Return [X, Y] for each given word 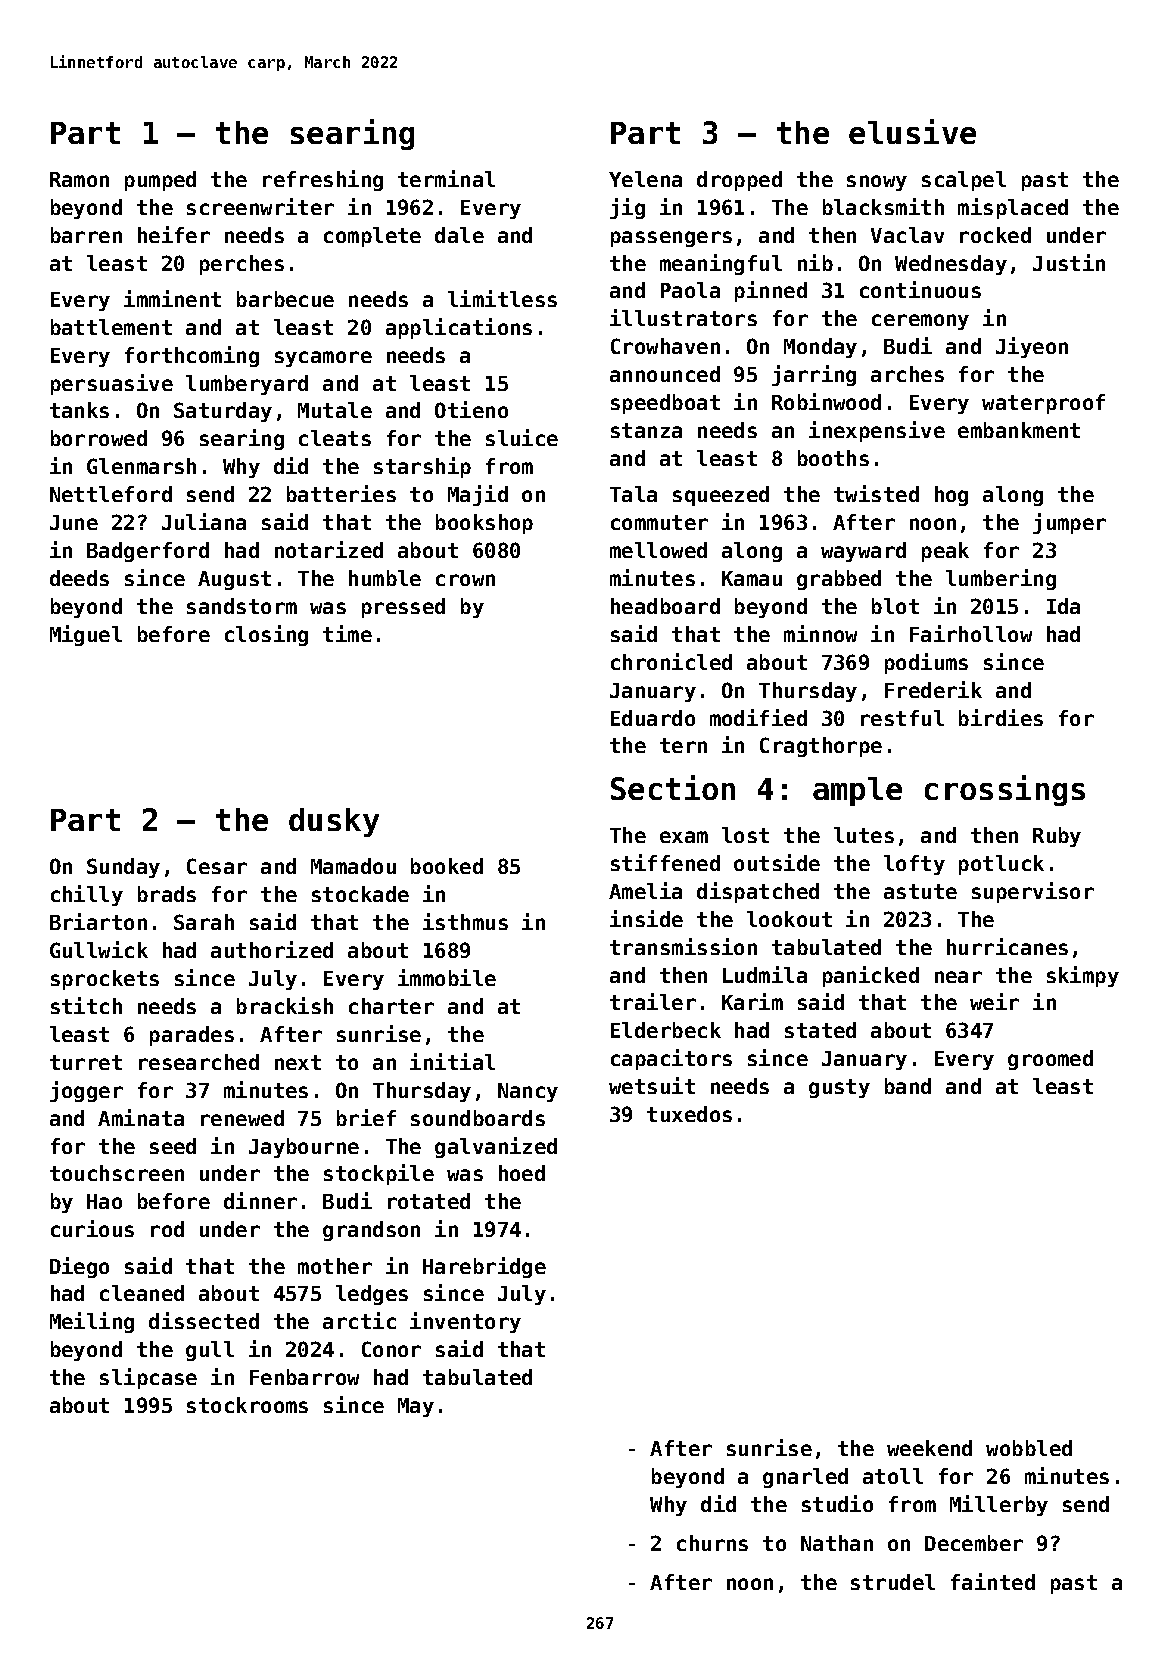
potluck [1001, 865]
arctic [359, 1320]
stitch [86, 1005]
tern [683, 745]
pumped [160, 181]
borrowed [99, 438]
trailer [653, 1001]
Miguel [86, 635]
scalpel [964, 181]
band [908, 1086]
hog [951, 496]
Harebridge [484, 1267]
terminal [446, 178]
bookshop [484, 524]
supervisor [1033, 892]
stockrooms [247, 1405]
